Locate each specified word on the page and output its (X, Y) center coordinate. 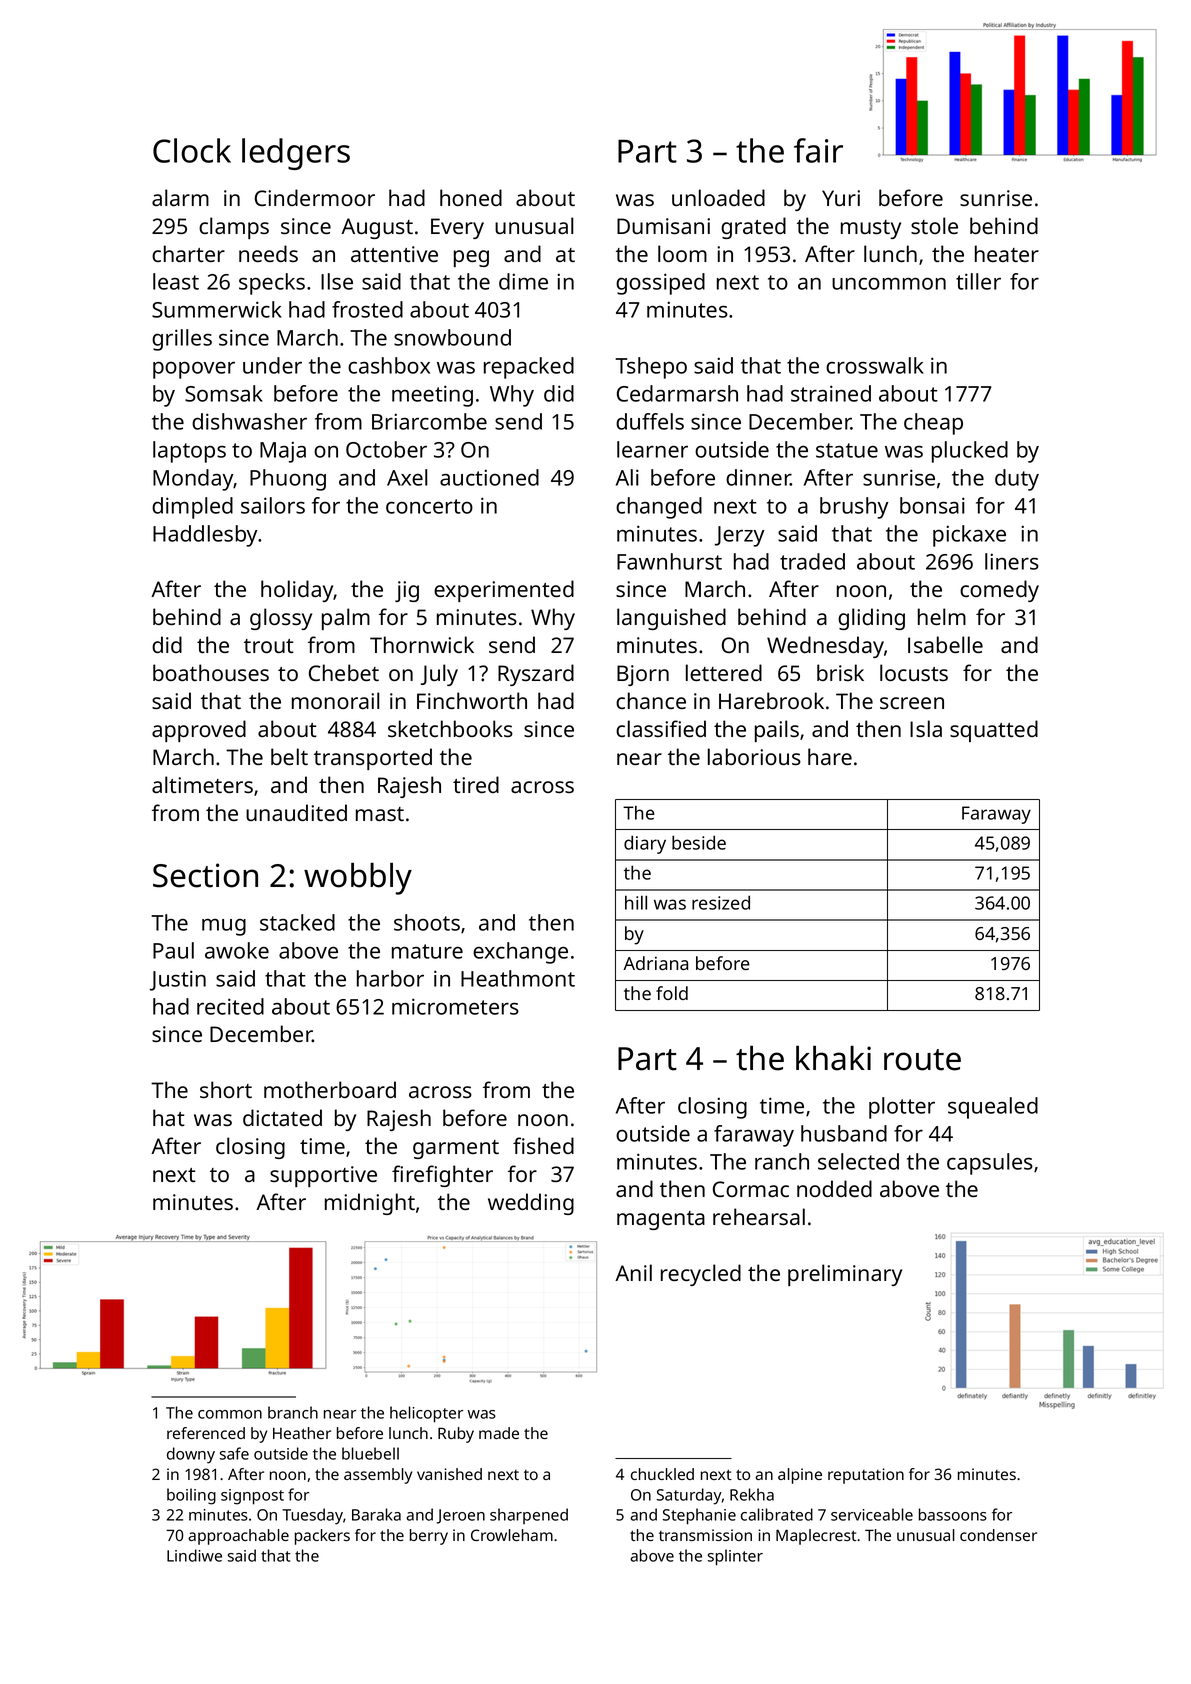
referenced (206, 1433)
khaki (833, 1058)
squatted (994, 731)
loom (682, 253)
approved (199, 731)
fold (672, 993)
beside (699, 842)
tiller (978, 281)
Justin (178, 980)
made (499, 1433)
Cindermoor (315, 197)
